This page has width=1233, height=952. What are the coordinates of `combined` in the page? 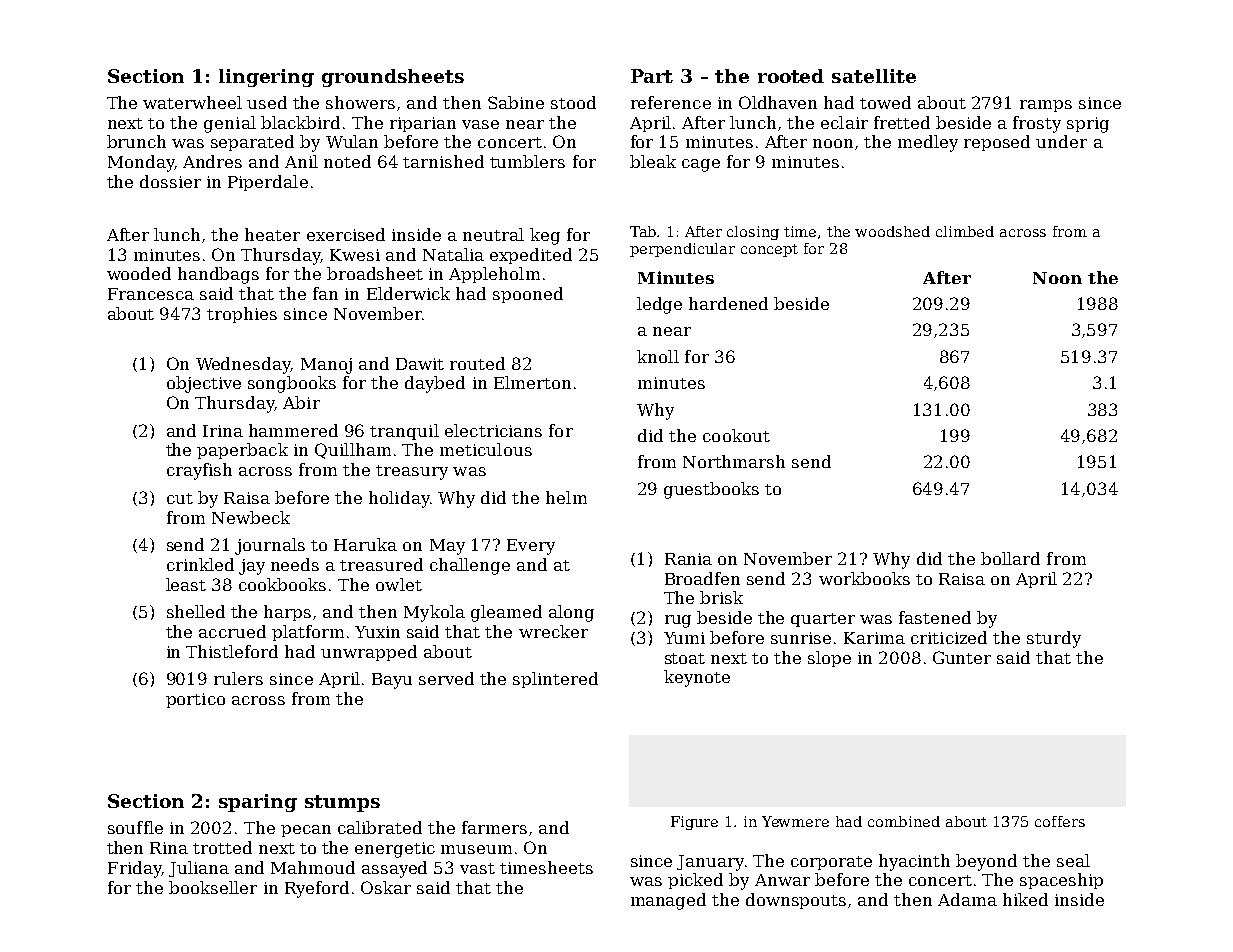 It's located at (904, 821).
